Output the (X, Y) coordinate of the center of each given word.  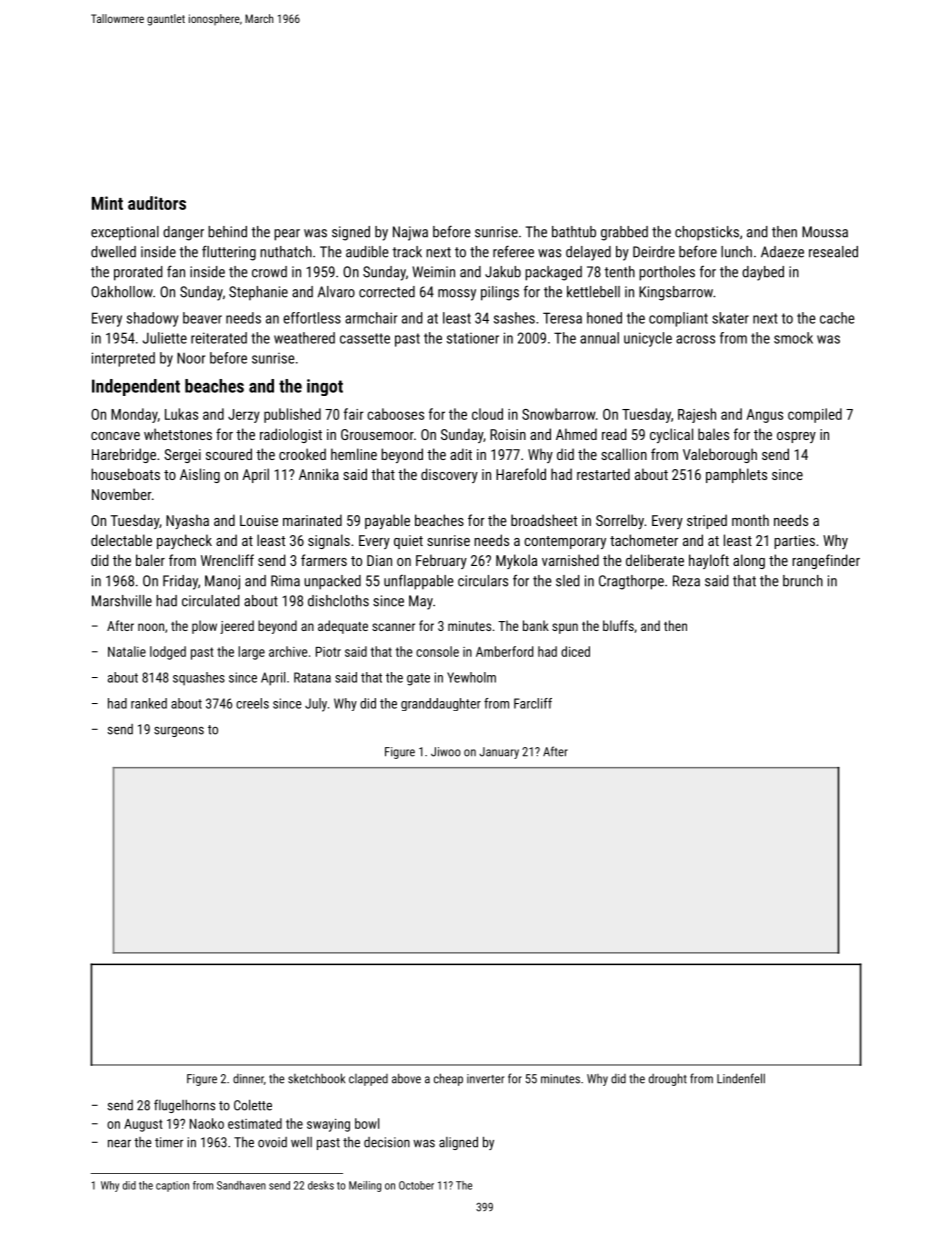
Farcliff (533, 703)
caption (172, 1186)
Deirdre (654, 252)
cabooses (395, 414)
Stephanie (258, 293)
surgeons (179, 732)
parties (794, 542)
